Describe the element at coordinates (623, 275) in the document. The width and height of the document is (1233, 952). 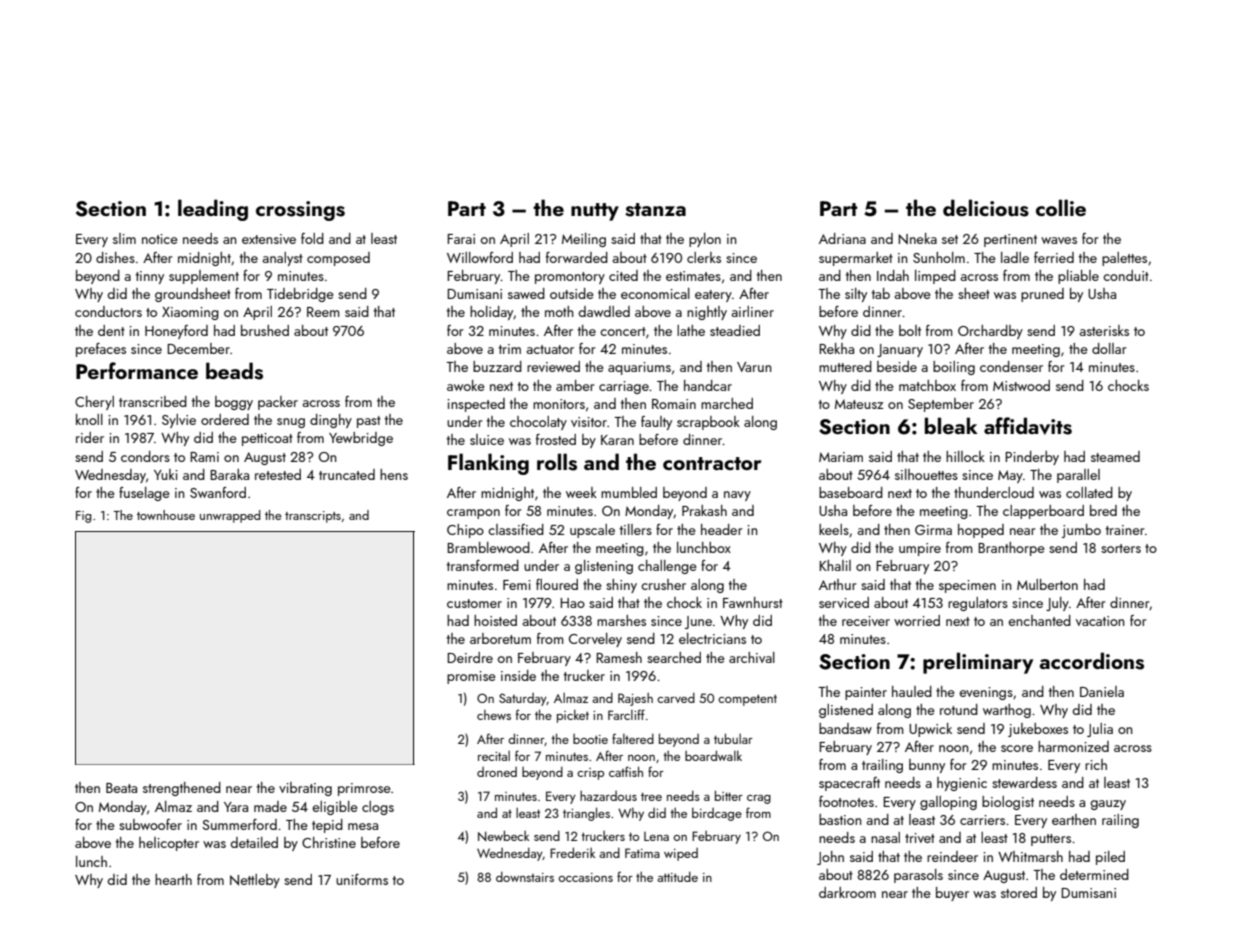
I see `cited` at that location.
